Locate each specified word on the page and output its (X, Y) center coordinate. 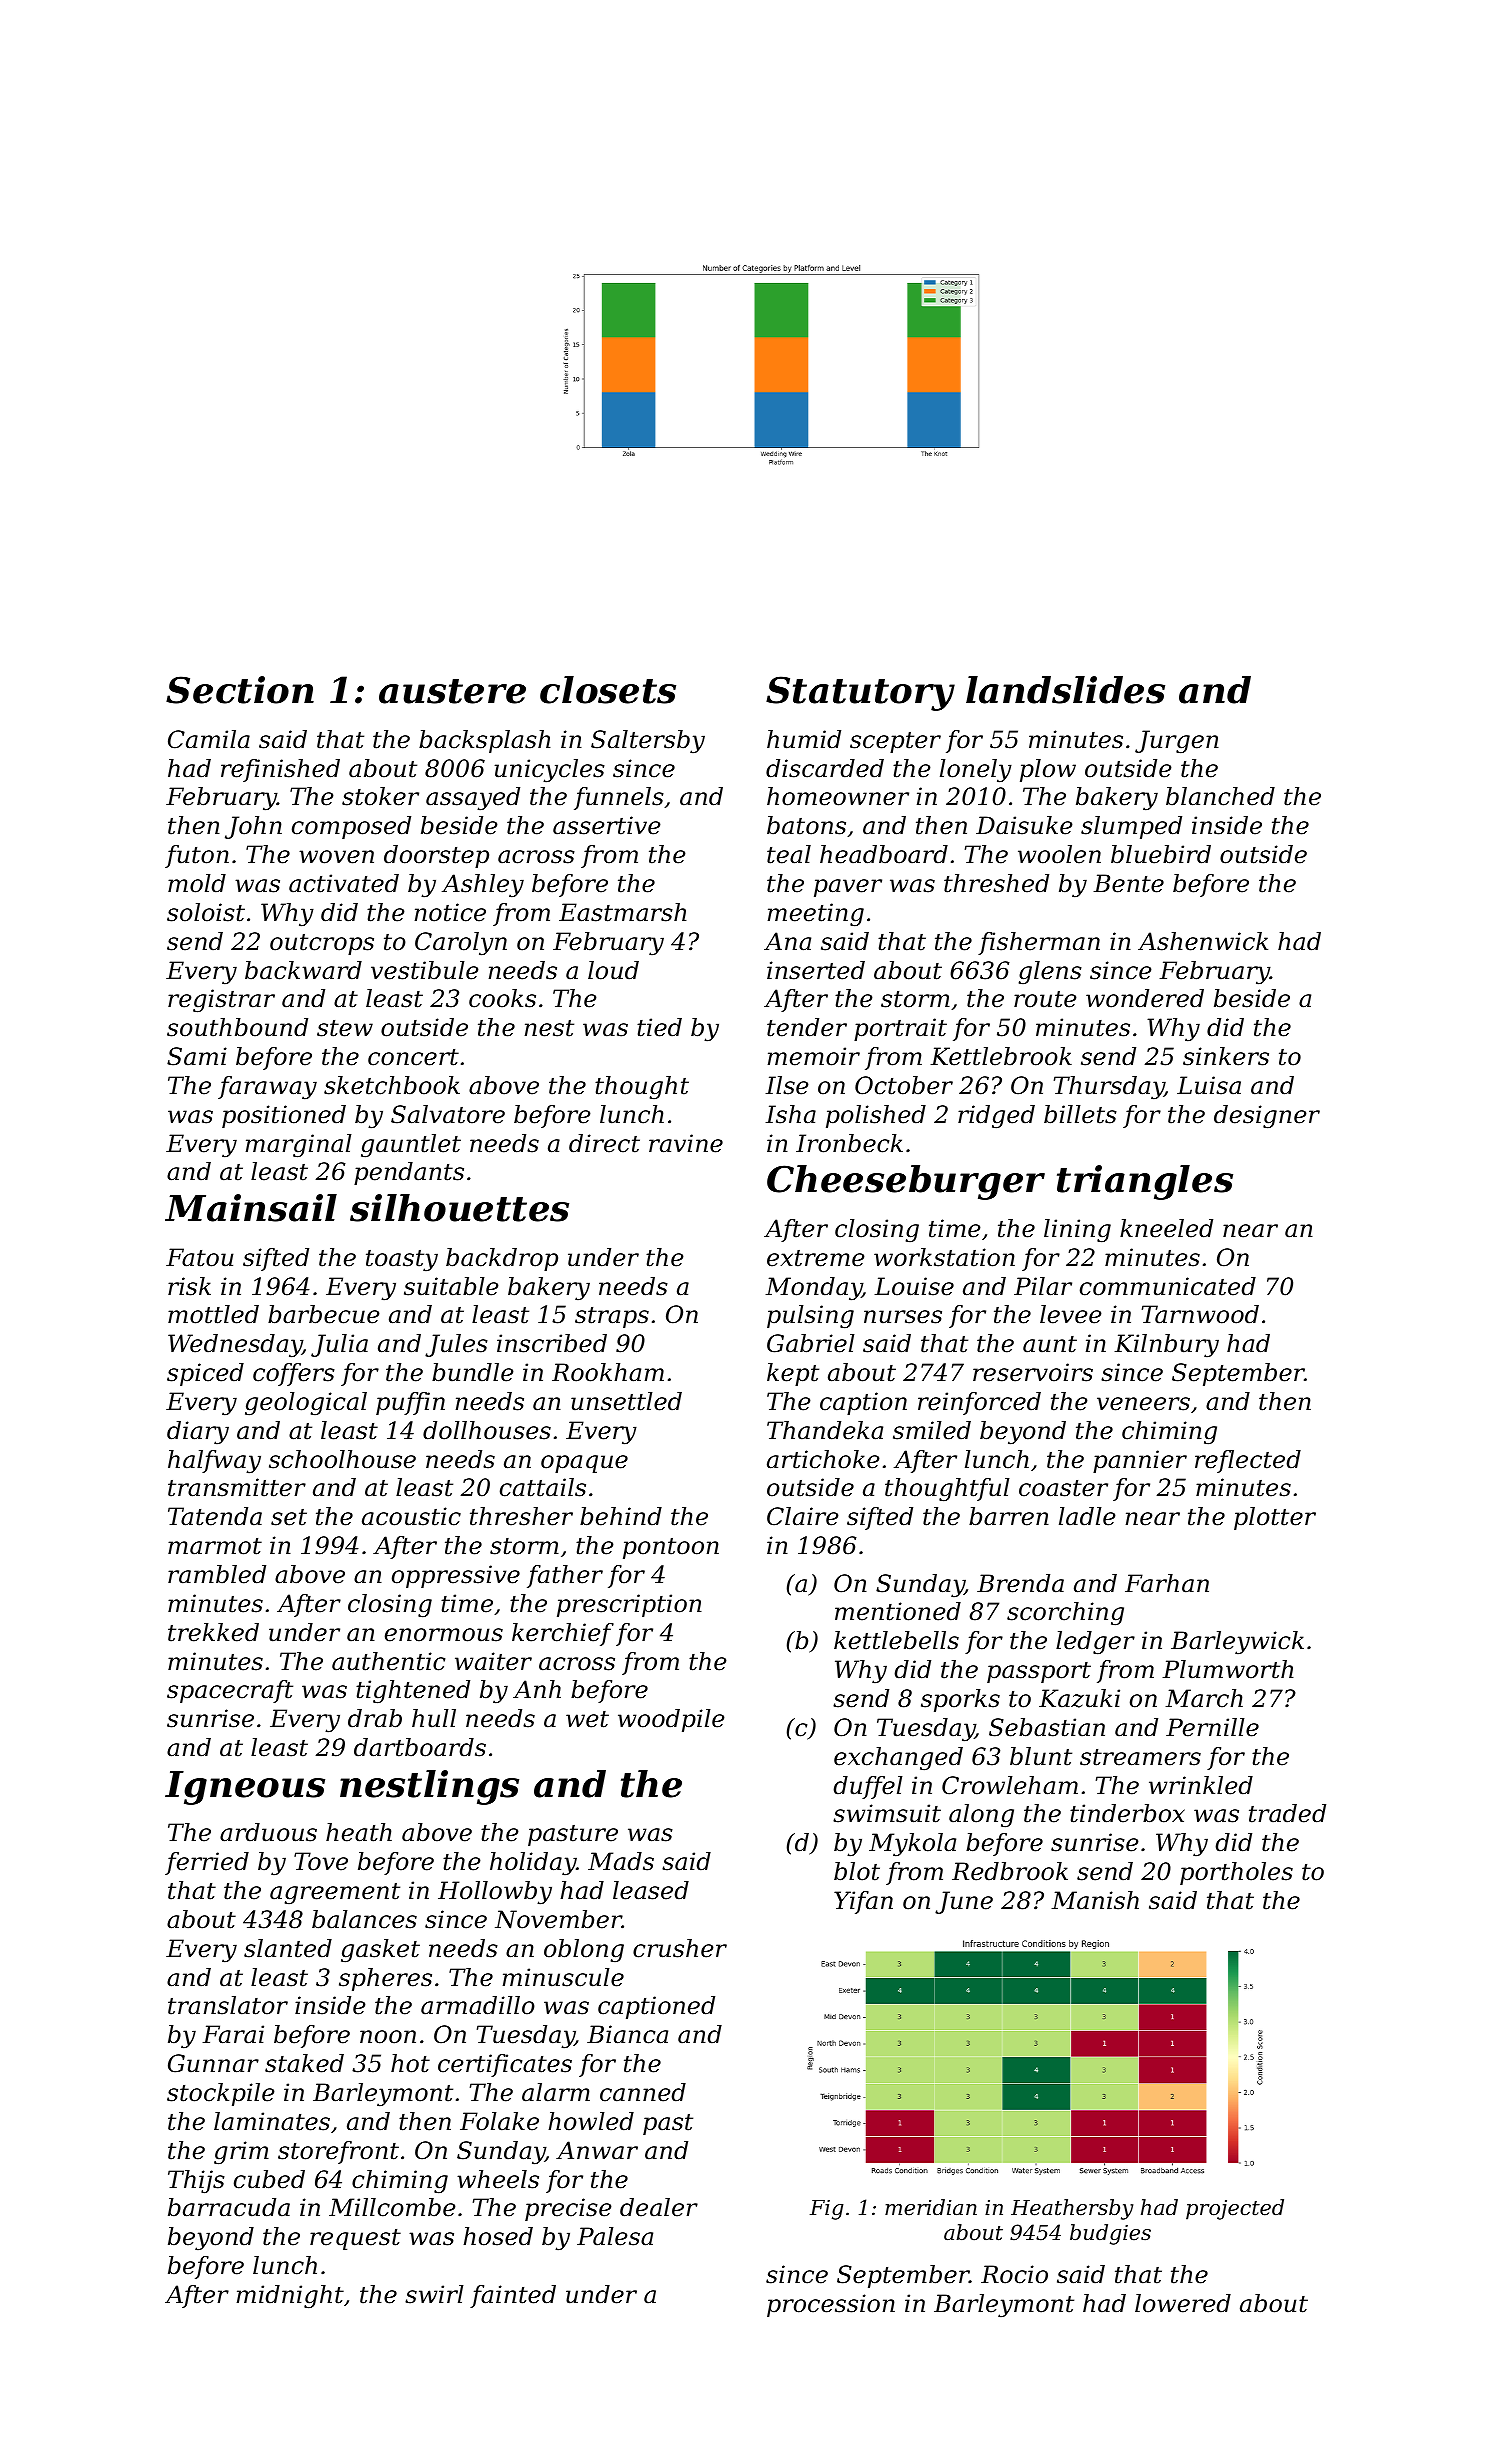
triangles (1145, 1182)
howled (591, 2121)
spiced (205, 1374)
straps (612, 1317)
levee (1071, 1314)
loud (613, 970)
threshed (996, 883)
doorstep (436, 856)
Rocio (1014, 2274)
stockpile (221, 2094)
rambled (217, 1574)
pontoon (671, 1548)
